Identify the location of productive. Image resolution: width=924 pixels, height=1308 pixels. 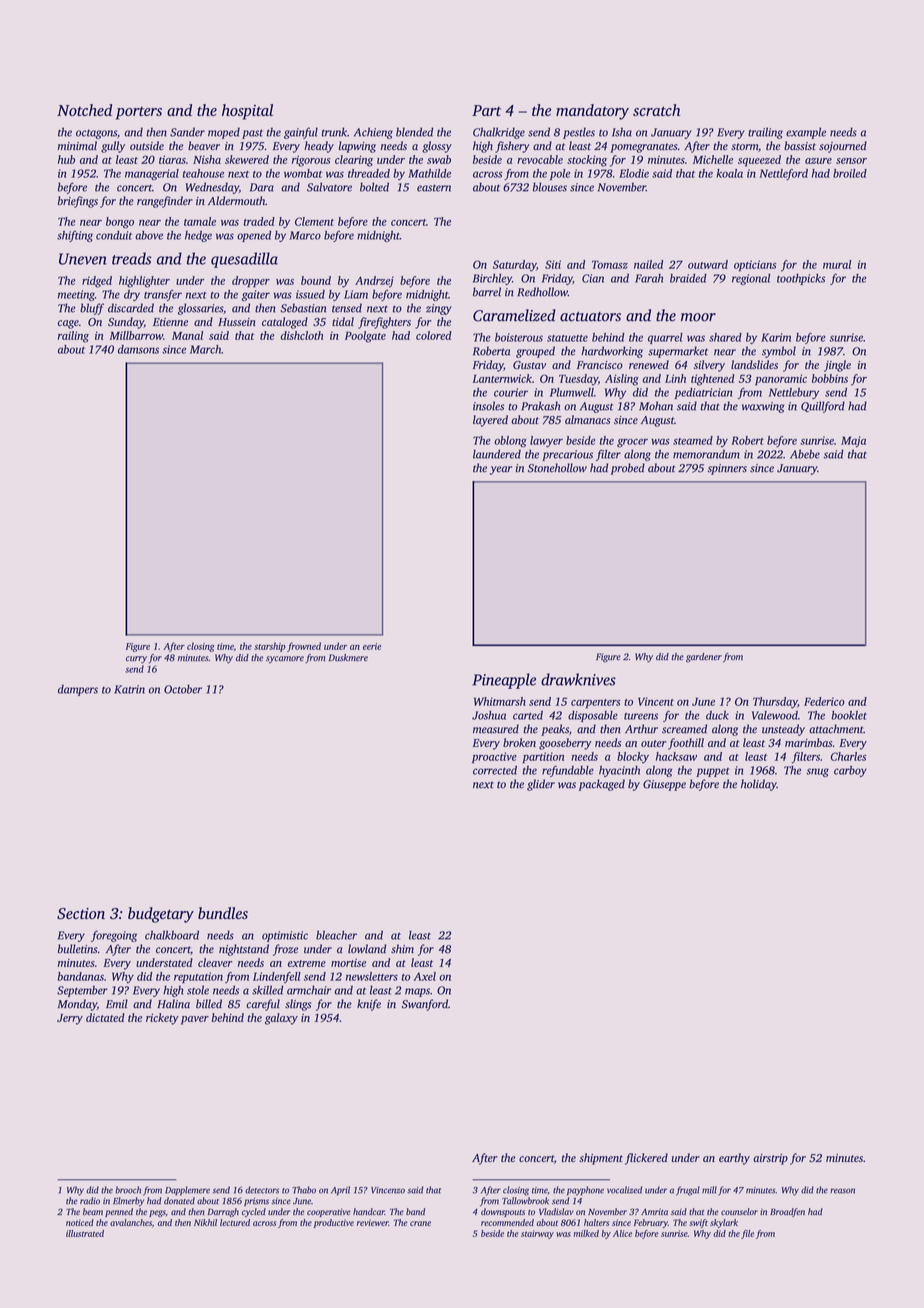
(334, 1223).
